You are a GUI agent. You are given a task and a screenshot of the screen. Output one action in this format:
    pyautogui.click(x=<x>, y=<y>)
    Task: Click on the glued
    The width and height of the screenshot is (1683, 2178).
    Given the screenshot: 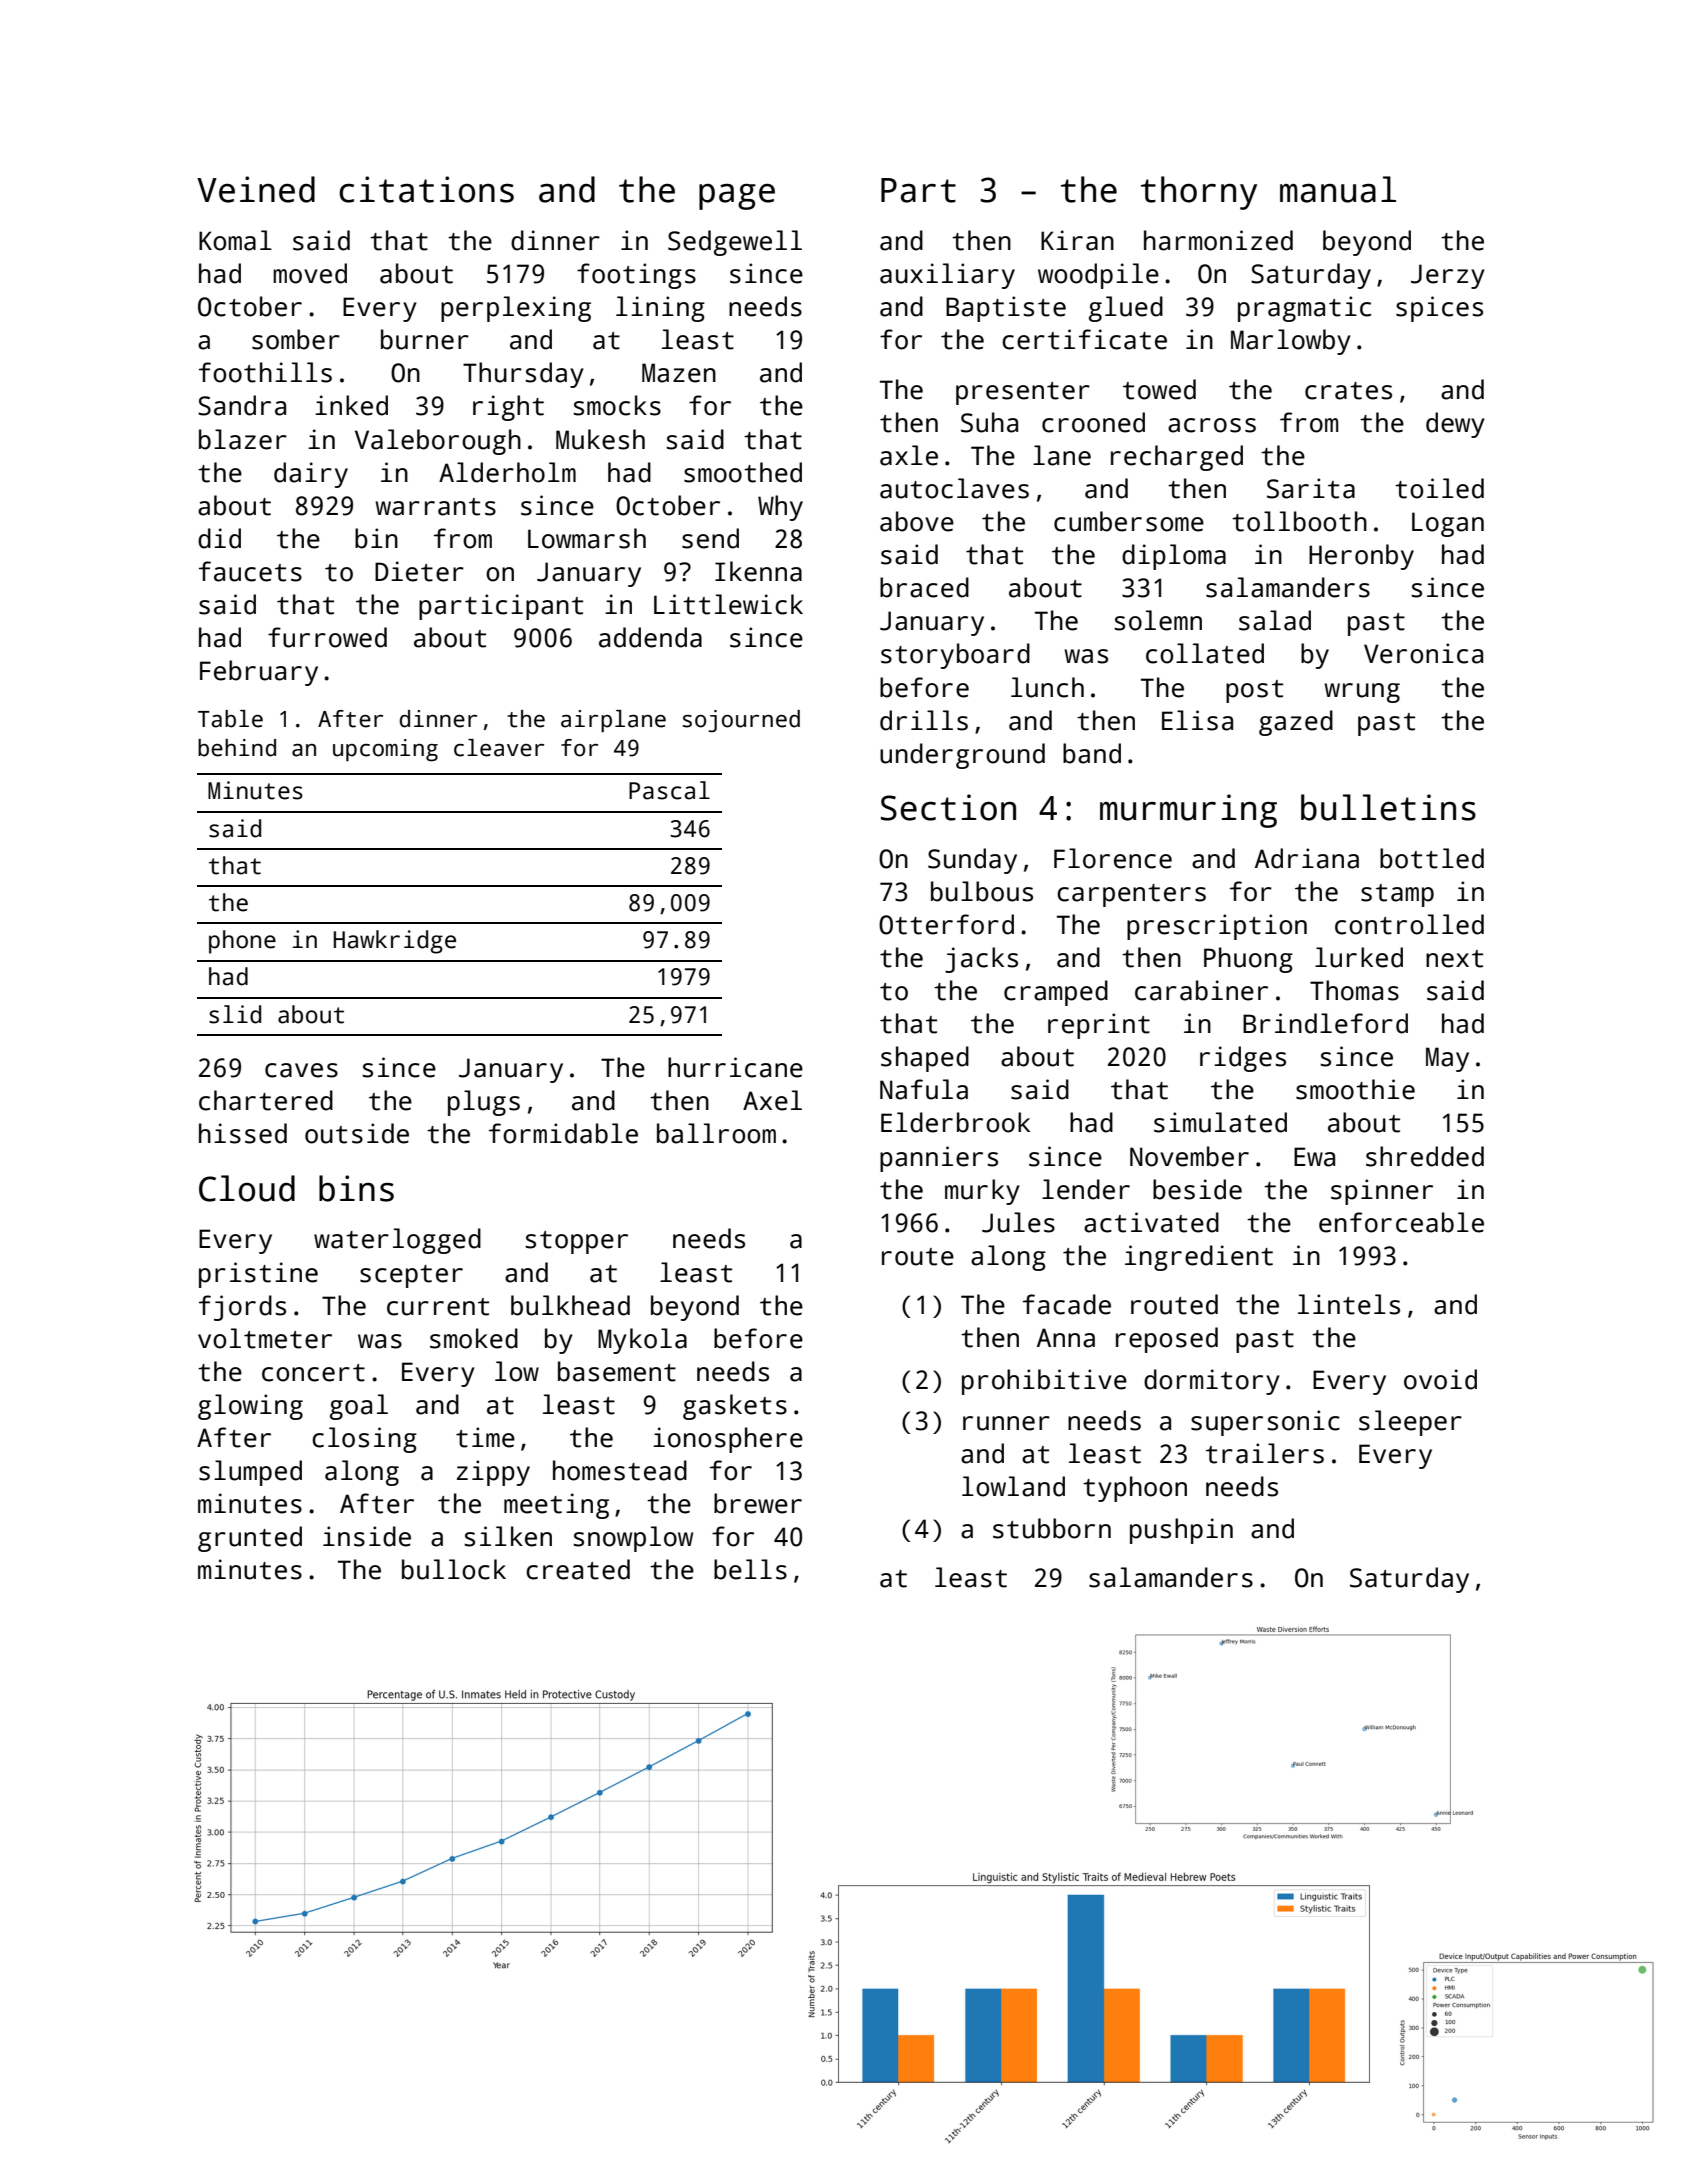 What is the action you would take?
    pyautogui.click(x=1126, y=309)
